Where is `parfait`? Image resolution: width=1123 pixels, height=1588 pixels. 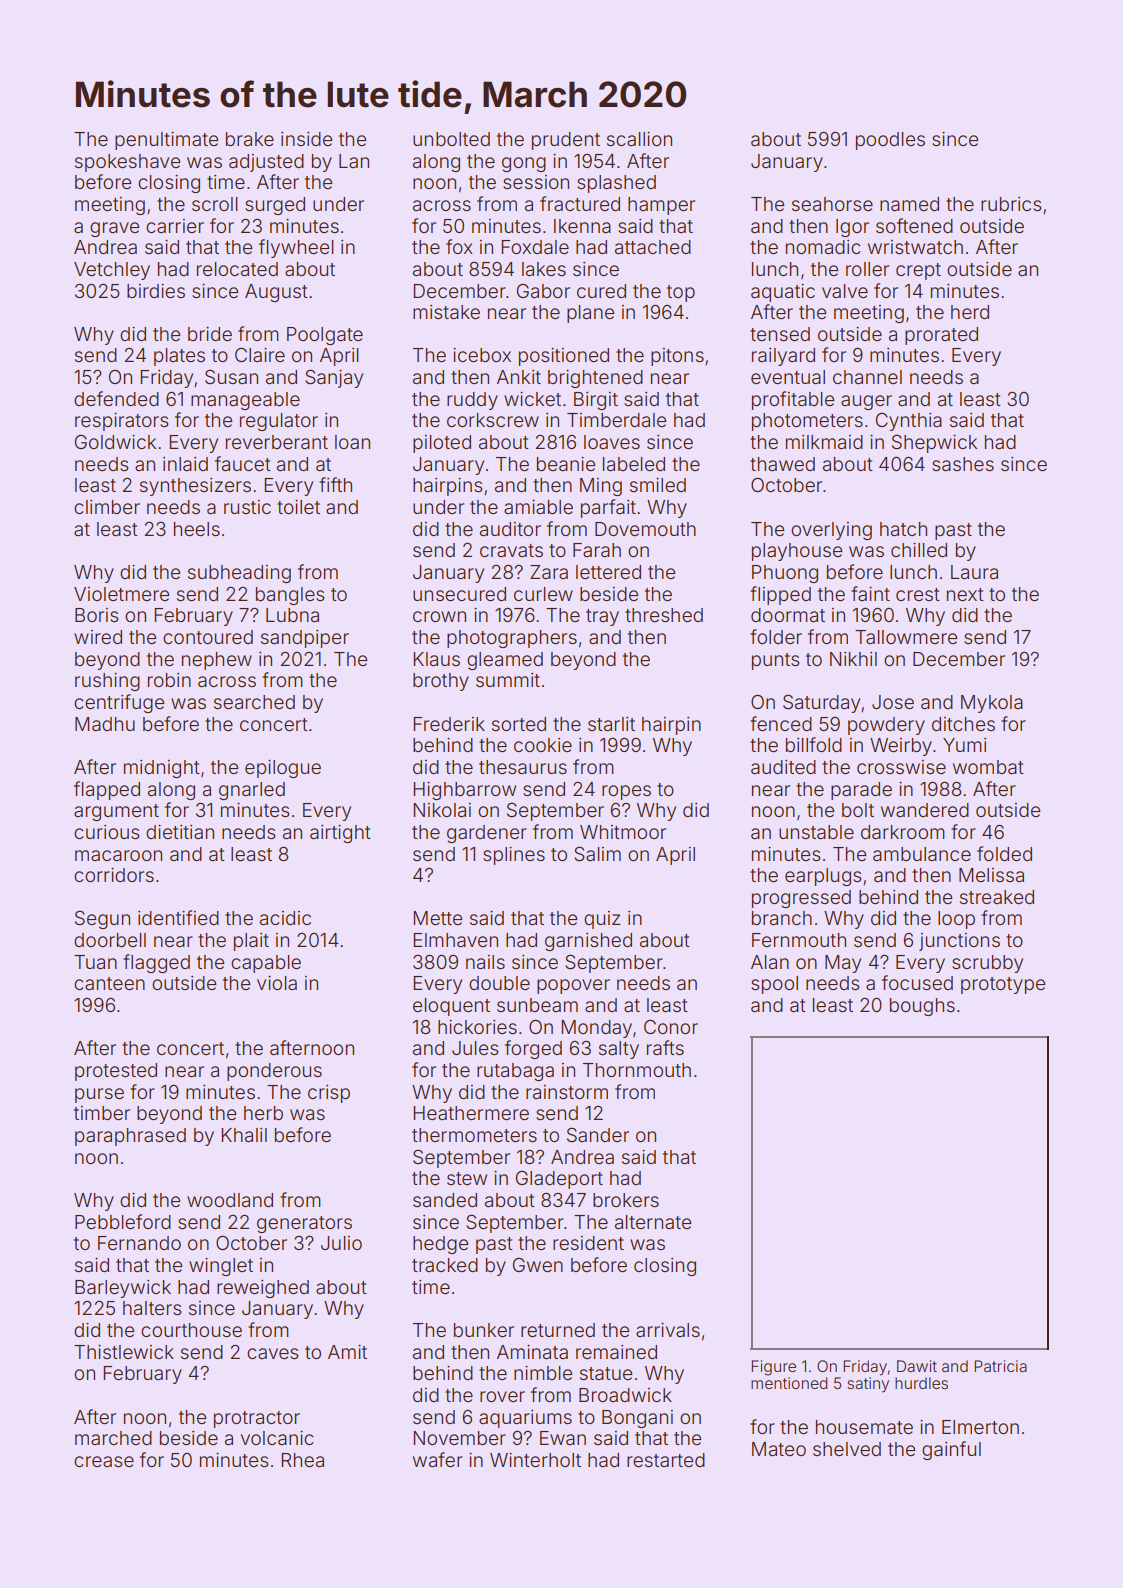 parfait is located at coordinates (608, 508).
